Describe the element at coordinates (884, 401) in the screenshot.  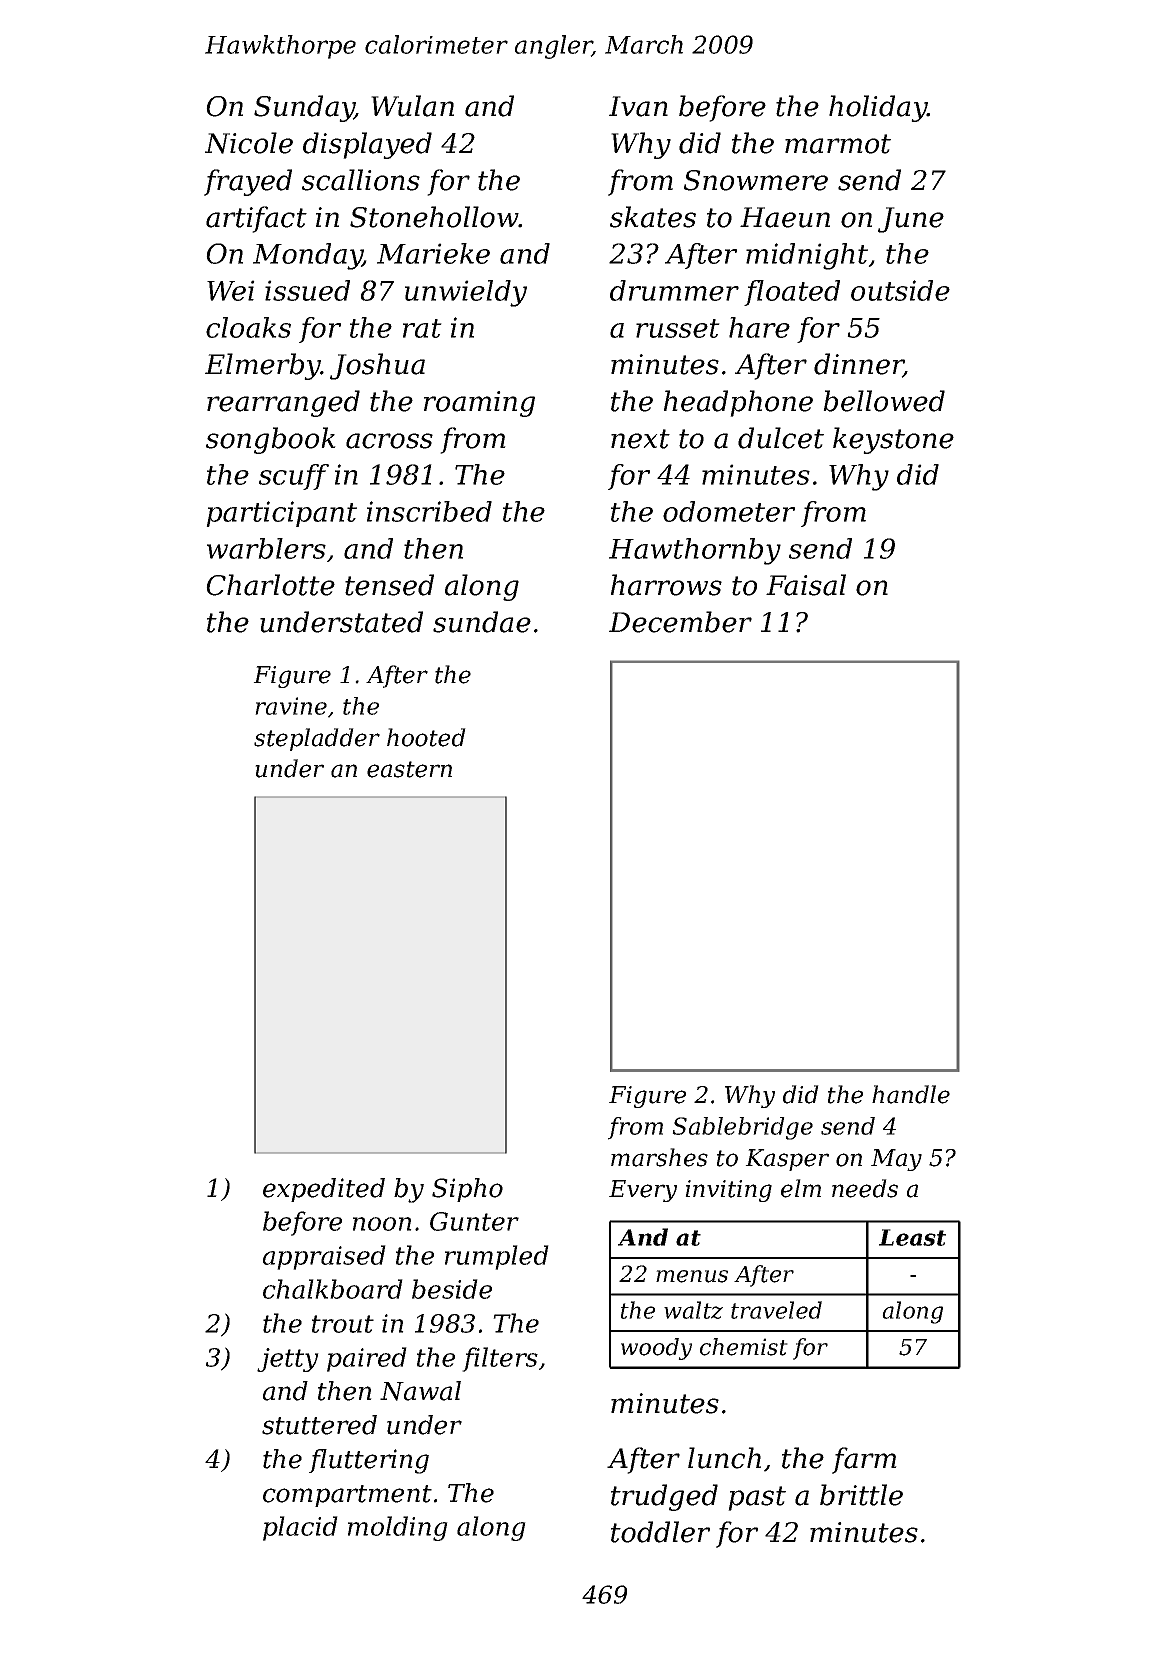
I see `bellowed` at that location.
